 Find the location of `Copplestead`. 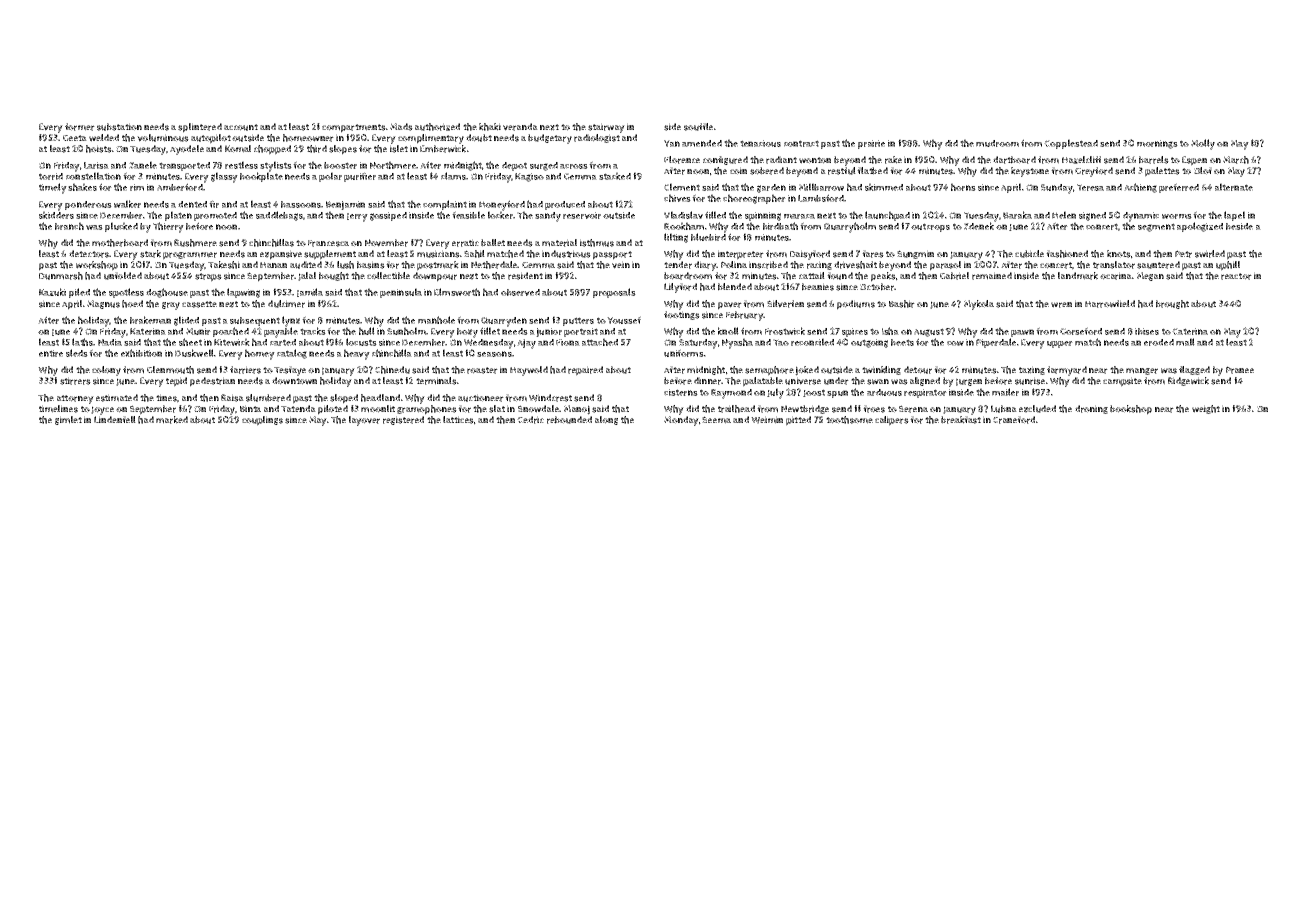

Copplestead is located at coordinates (1071, 144).
